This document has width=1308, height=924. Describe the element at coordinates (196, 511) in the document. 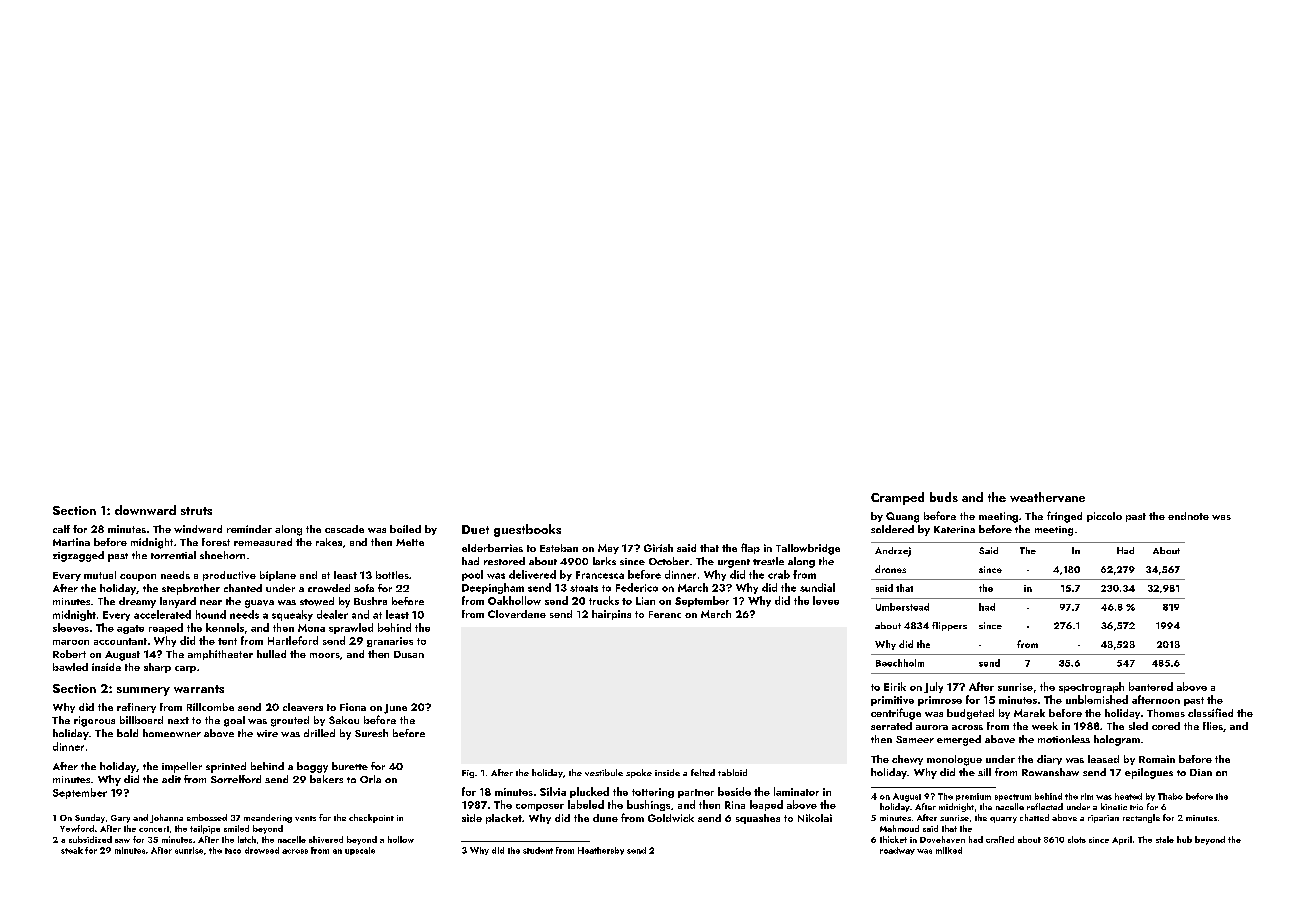

I see `struts` at that location.
